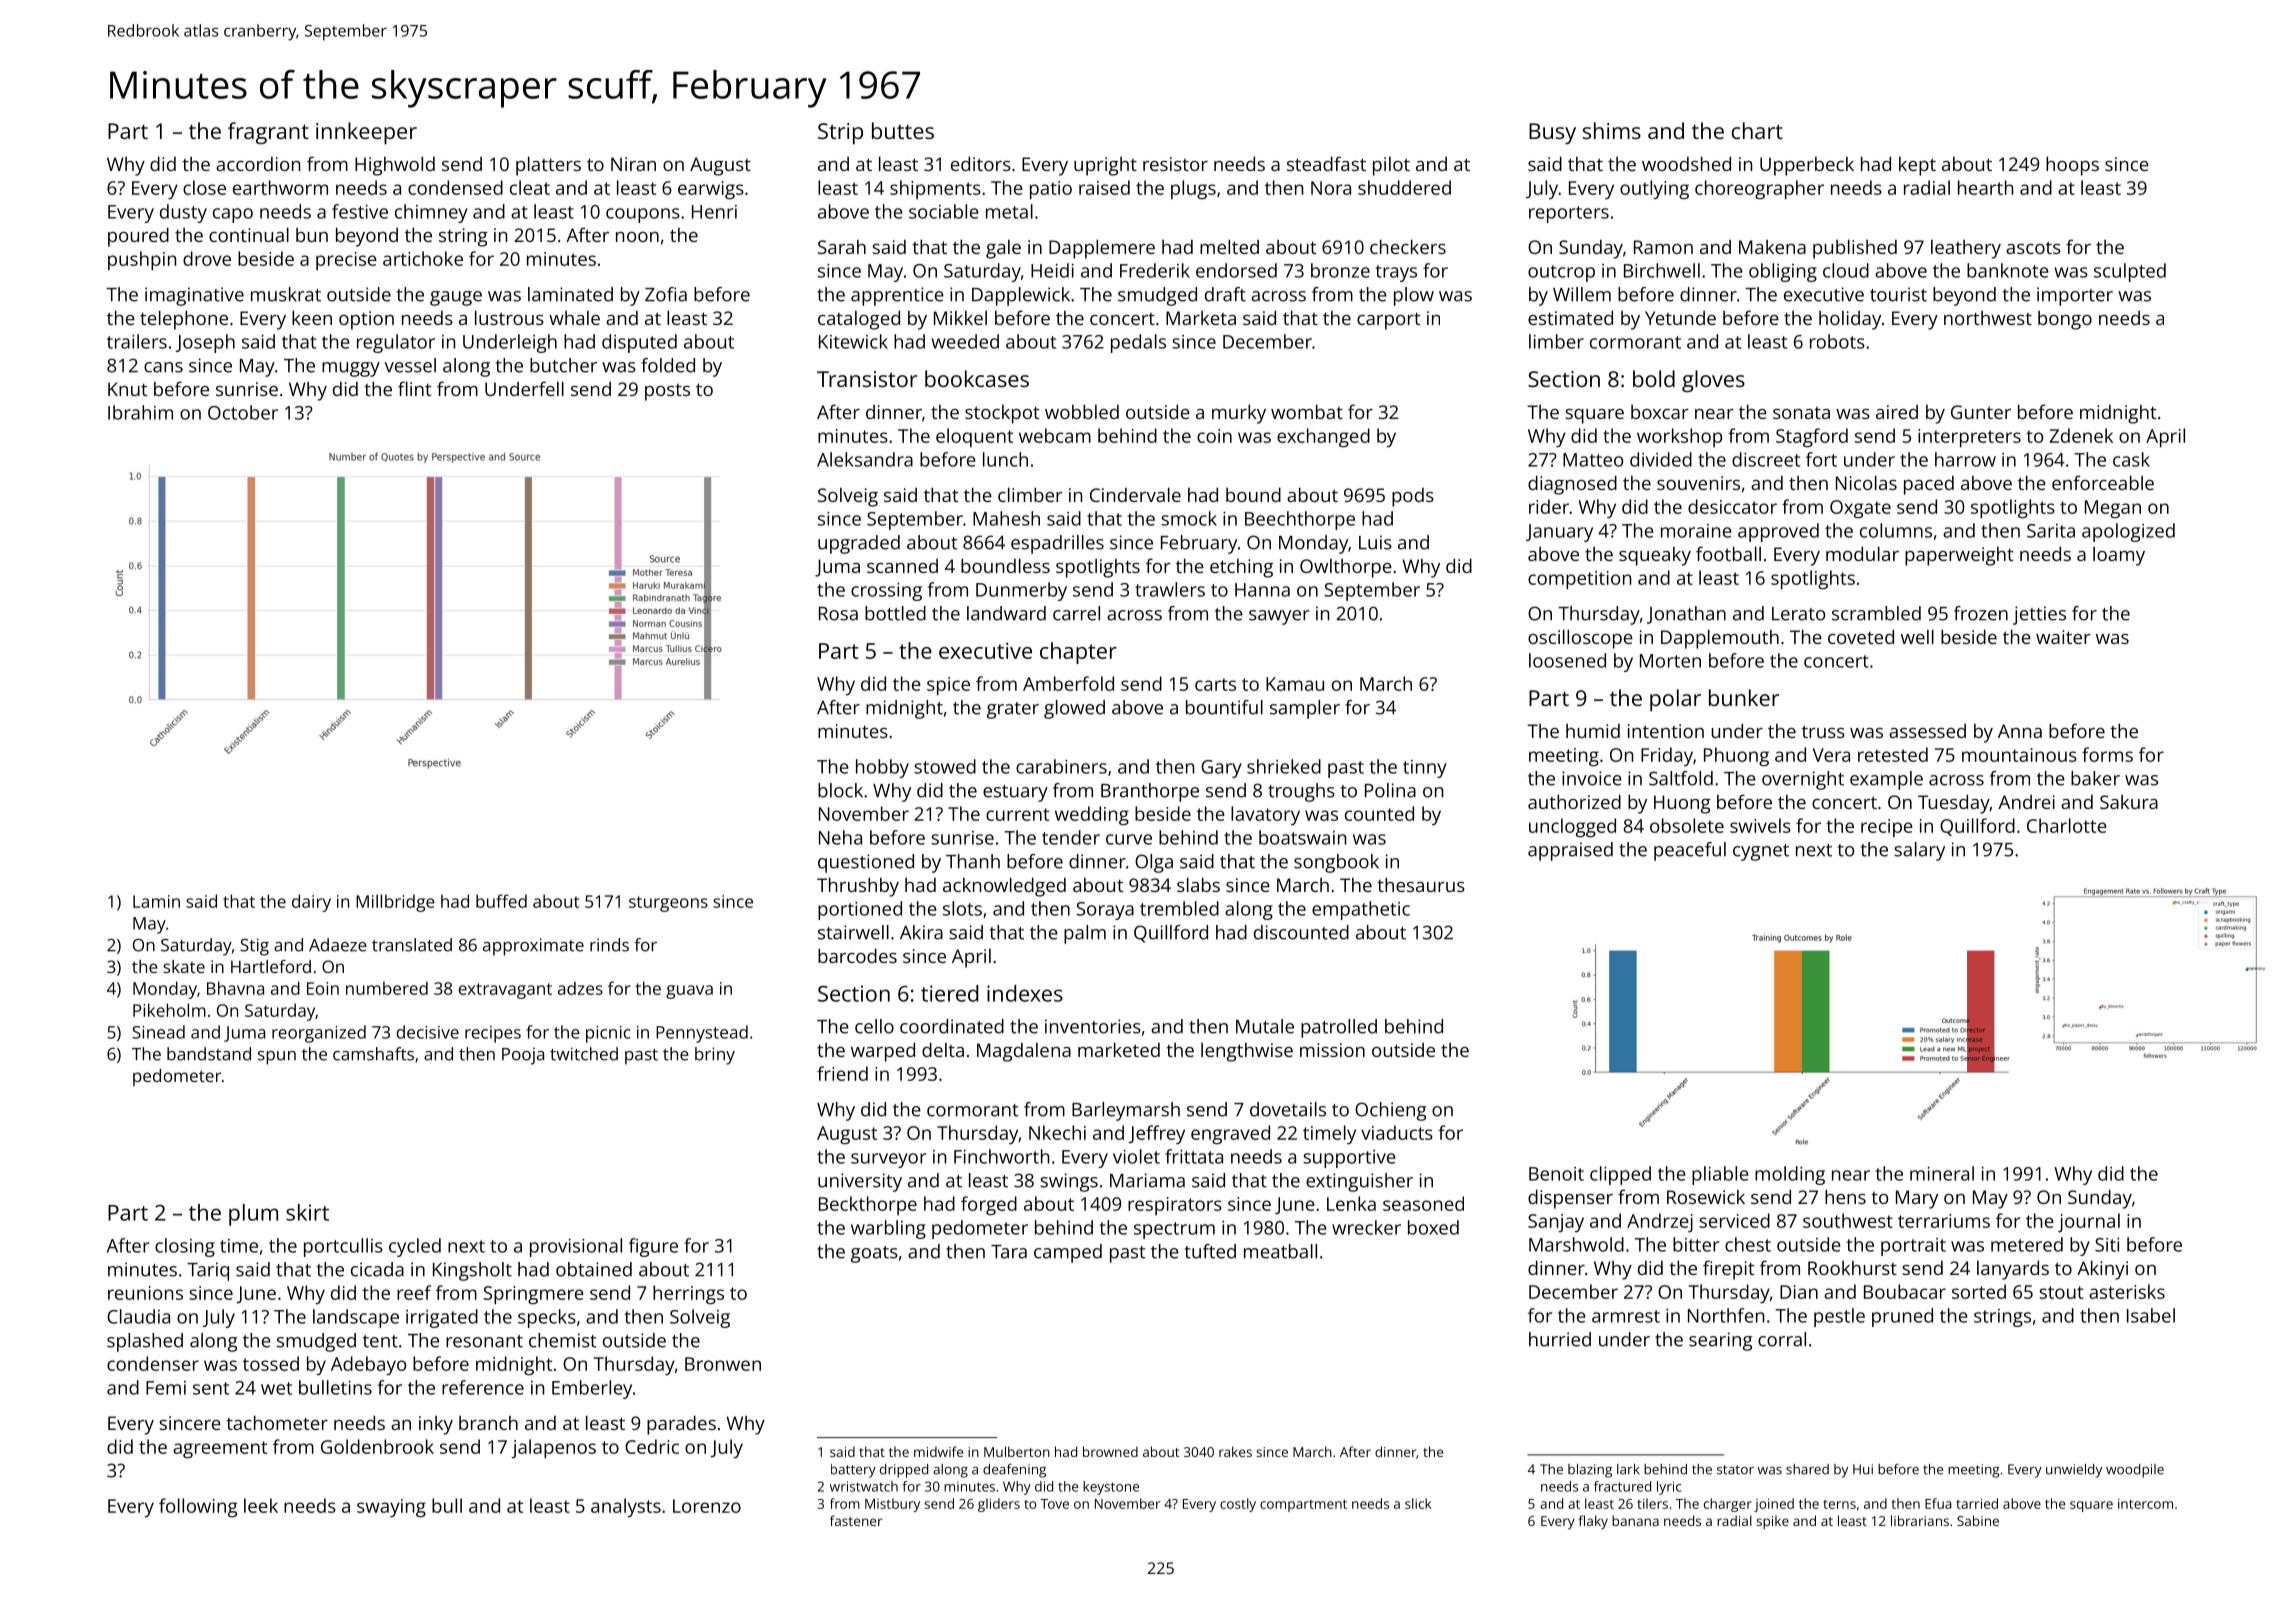 The width and height of the document is (2294, 1622). Describe the element at coordinates (198, 1507) in the document. I see `following` at that location.
